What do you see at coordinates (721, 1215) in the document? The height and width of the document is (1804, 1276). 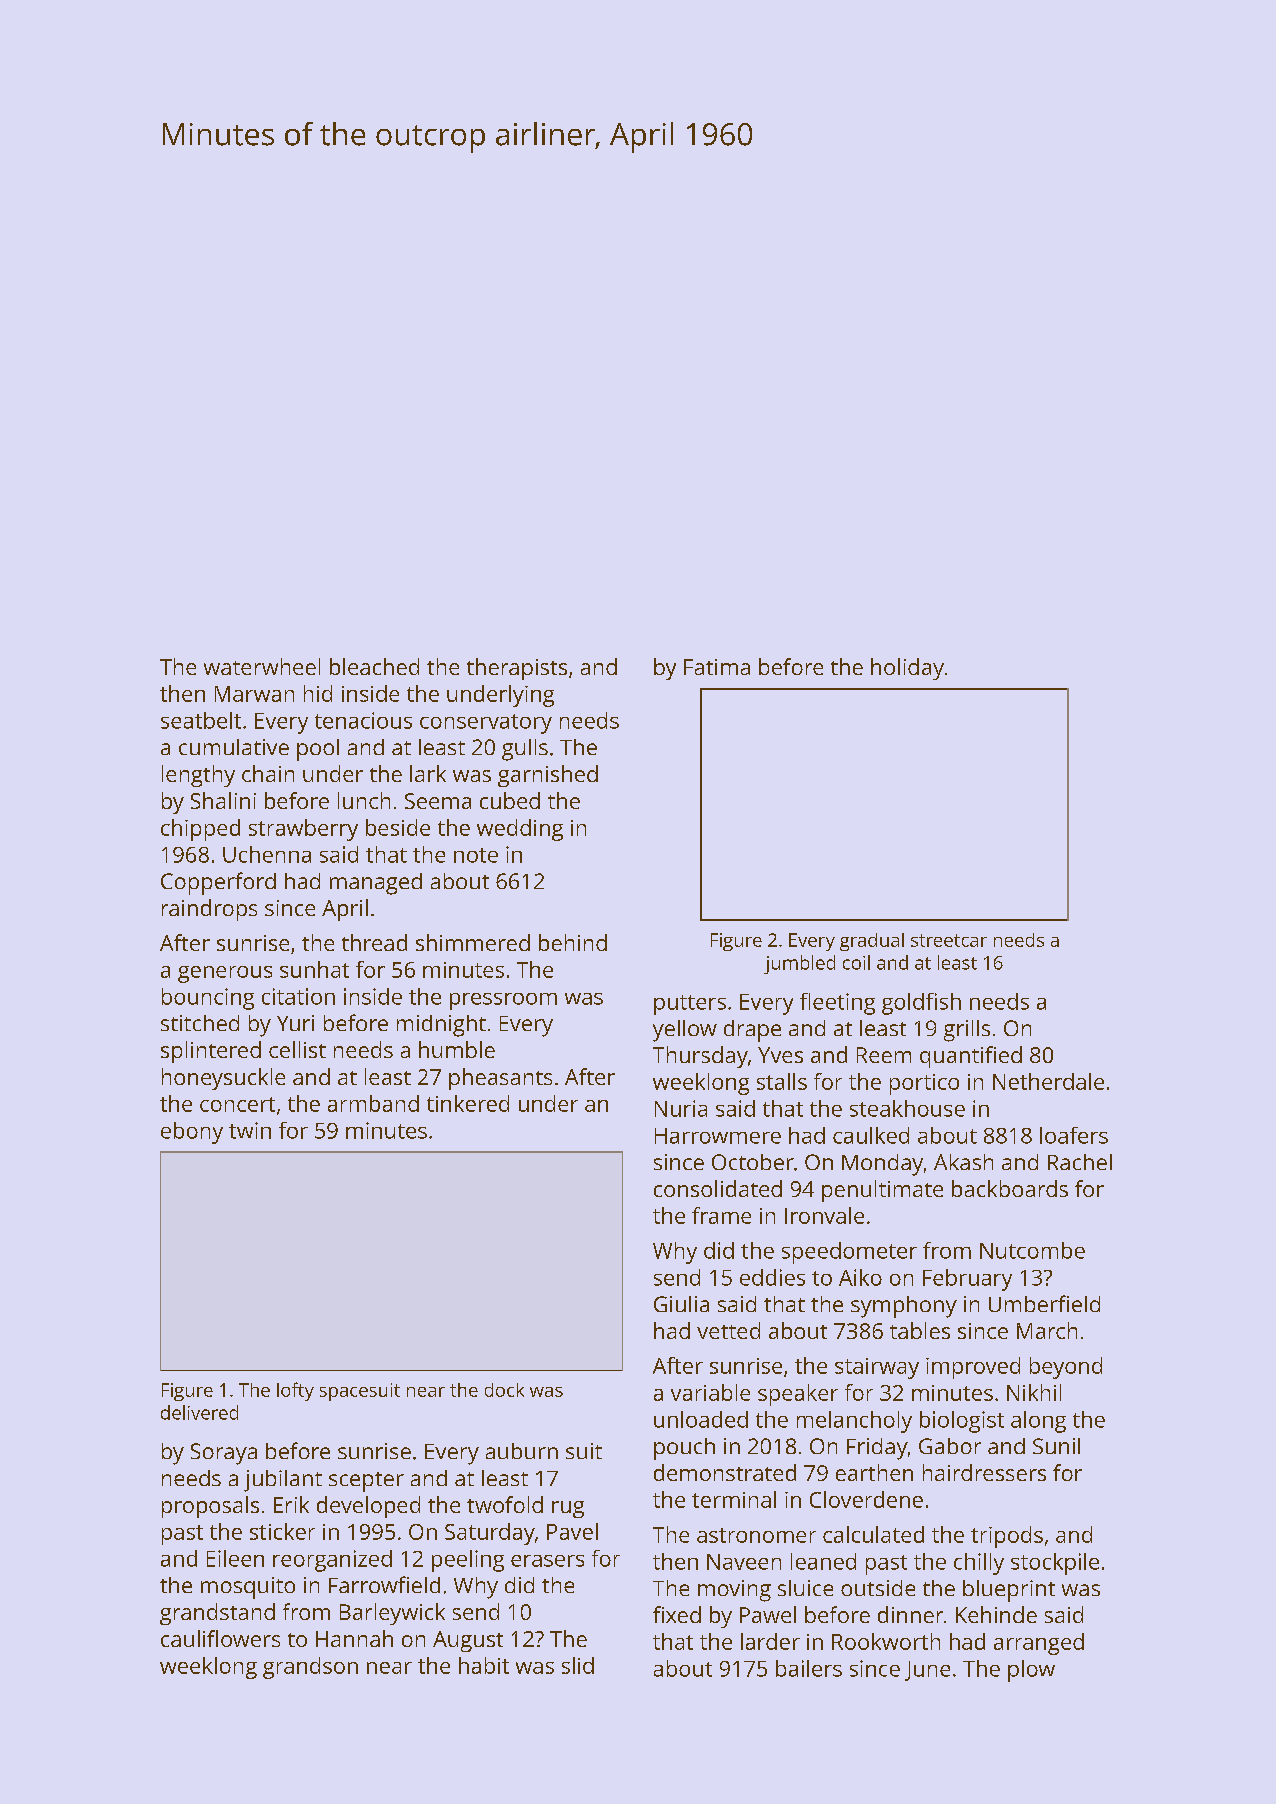 I see `frame` at bounding box center [721, 1215].
